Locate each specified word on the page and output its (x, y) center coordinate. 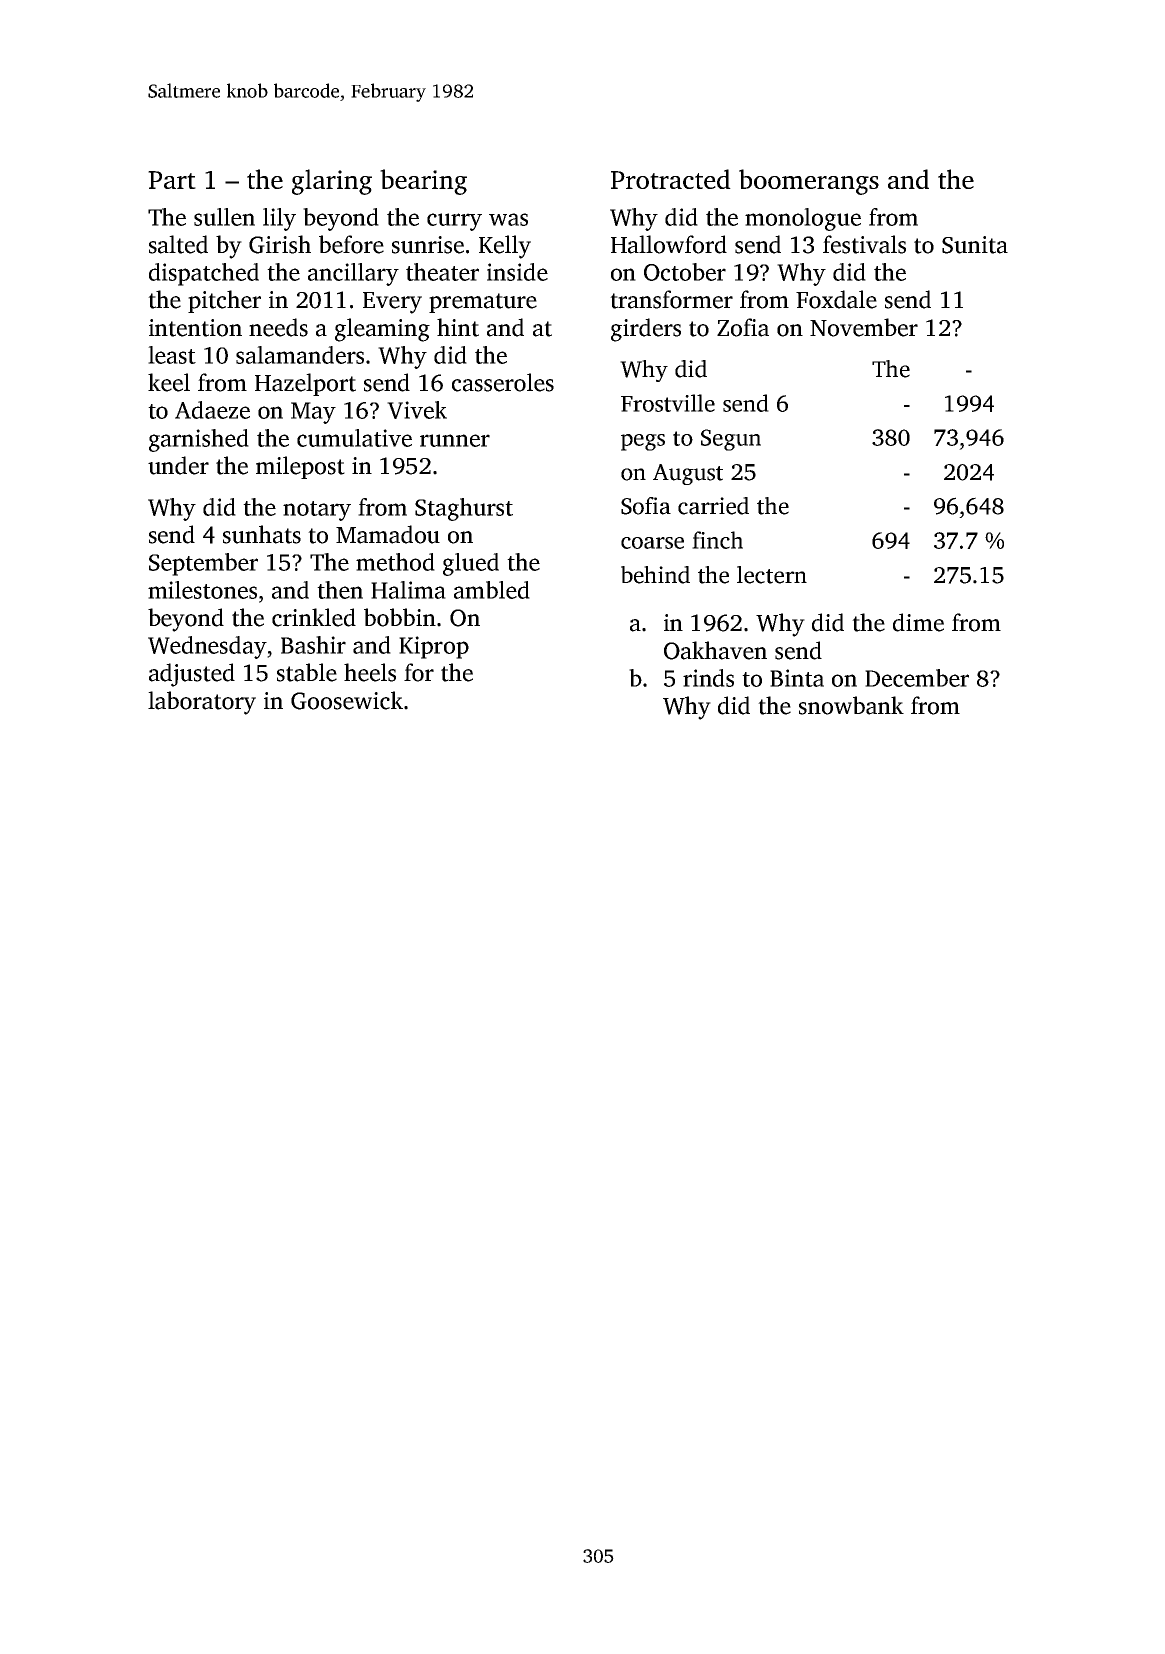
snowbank (851, 705)
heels (370, 672)
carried (713, 506)
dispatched (204, 274)
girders (646, 330)
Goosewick (347, 700)
